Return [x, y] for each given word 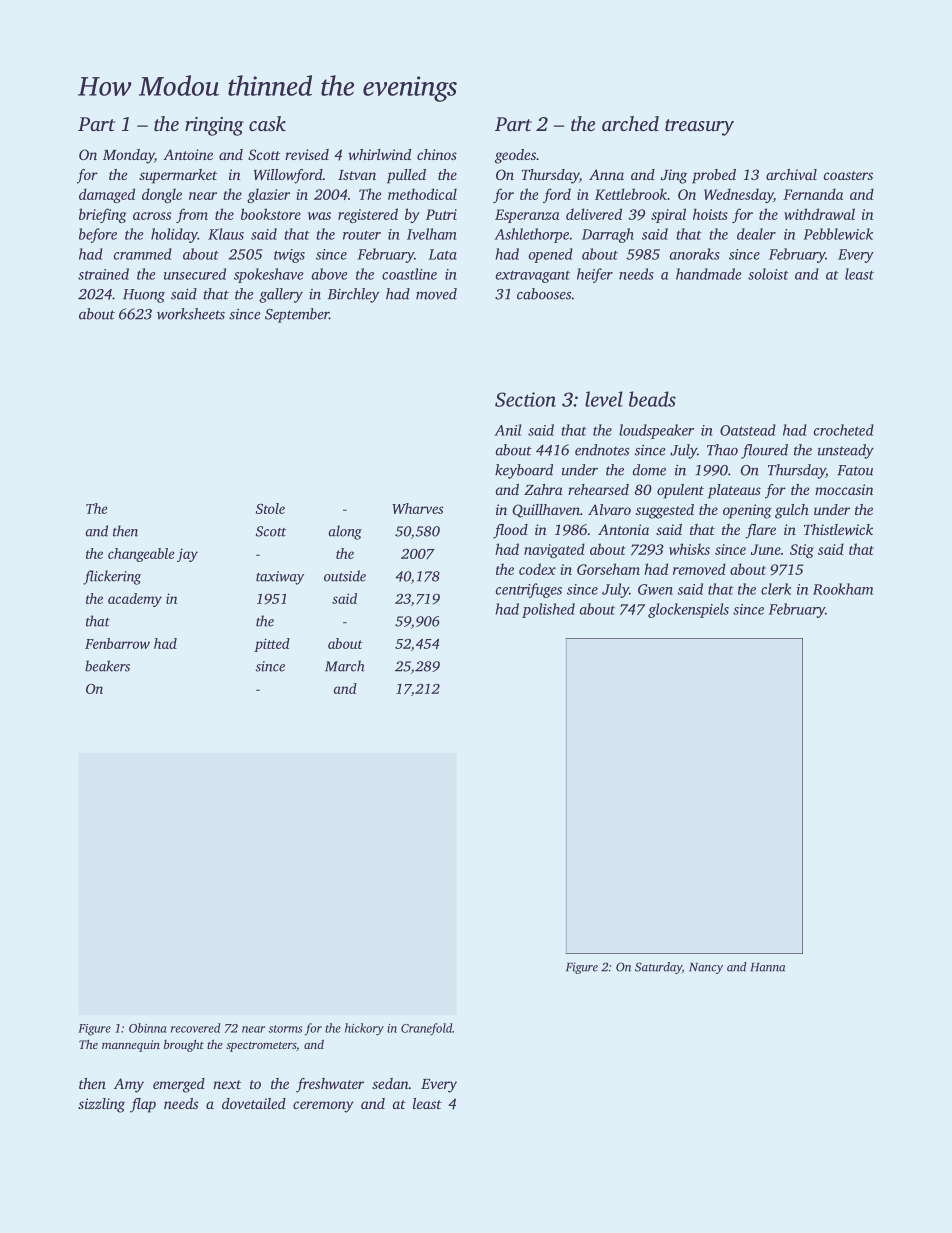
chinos [437, 154]
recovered [196, 1028]
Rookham [843, 589]
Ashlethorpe [531, 235]
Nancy [706, 968]
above [330, 274]
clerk [776, 589]
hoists [710, 214]
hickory [364, 1029]
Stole [270, 508]
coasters [848, 175]
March [345, 666]
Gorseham [608, 569]
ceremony [323, 1107]
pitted [272, 645]
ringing [214, 126]
